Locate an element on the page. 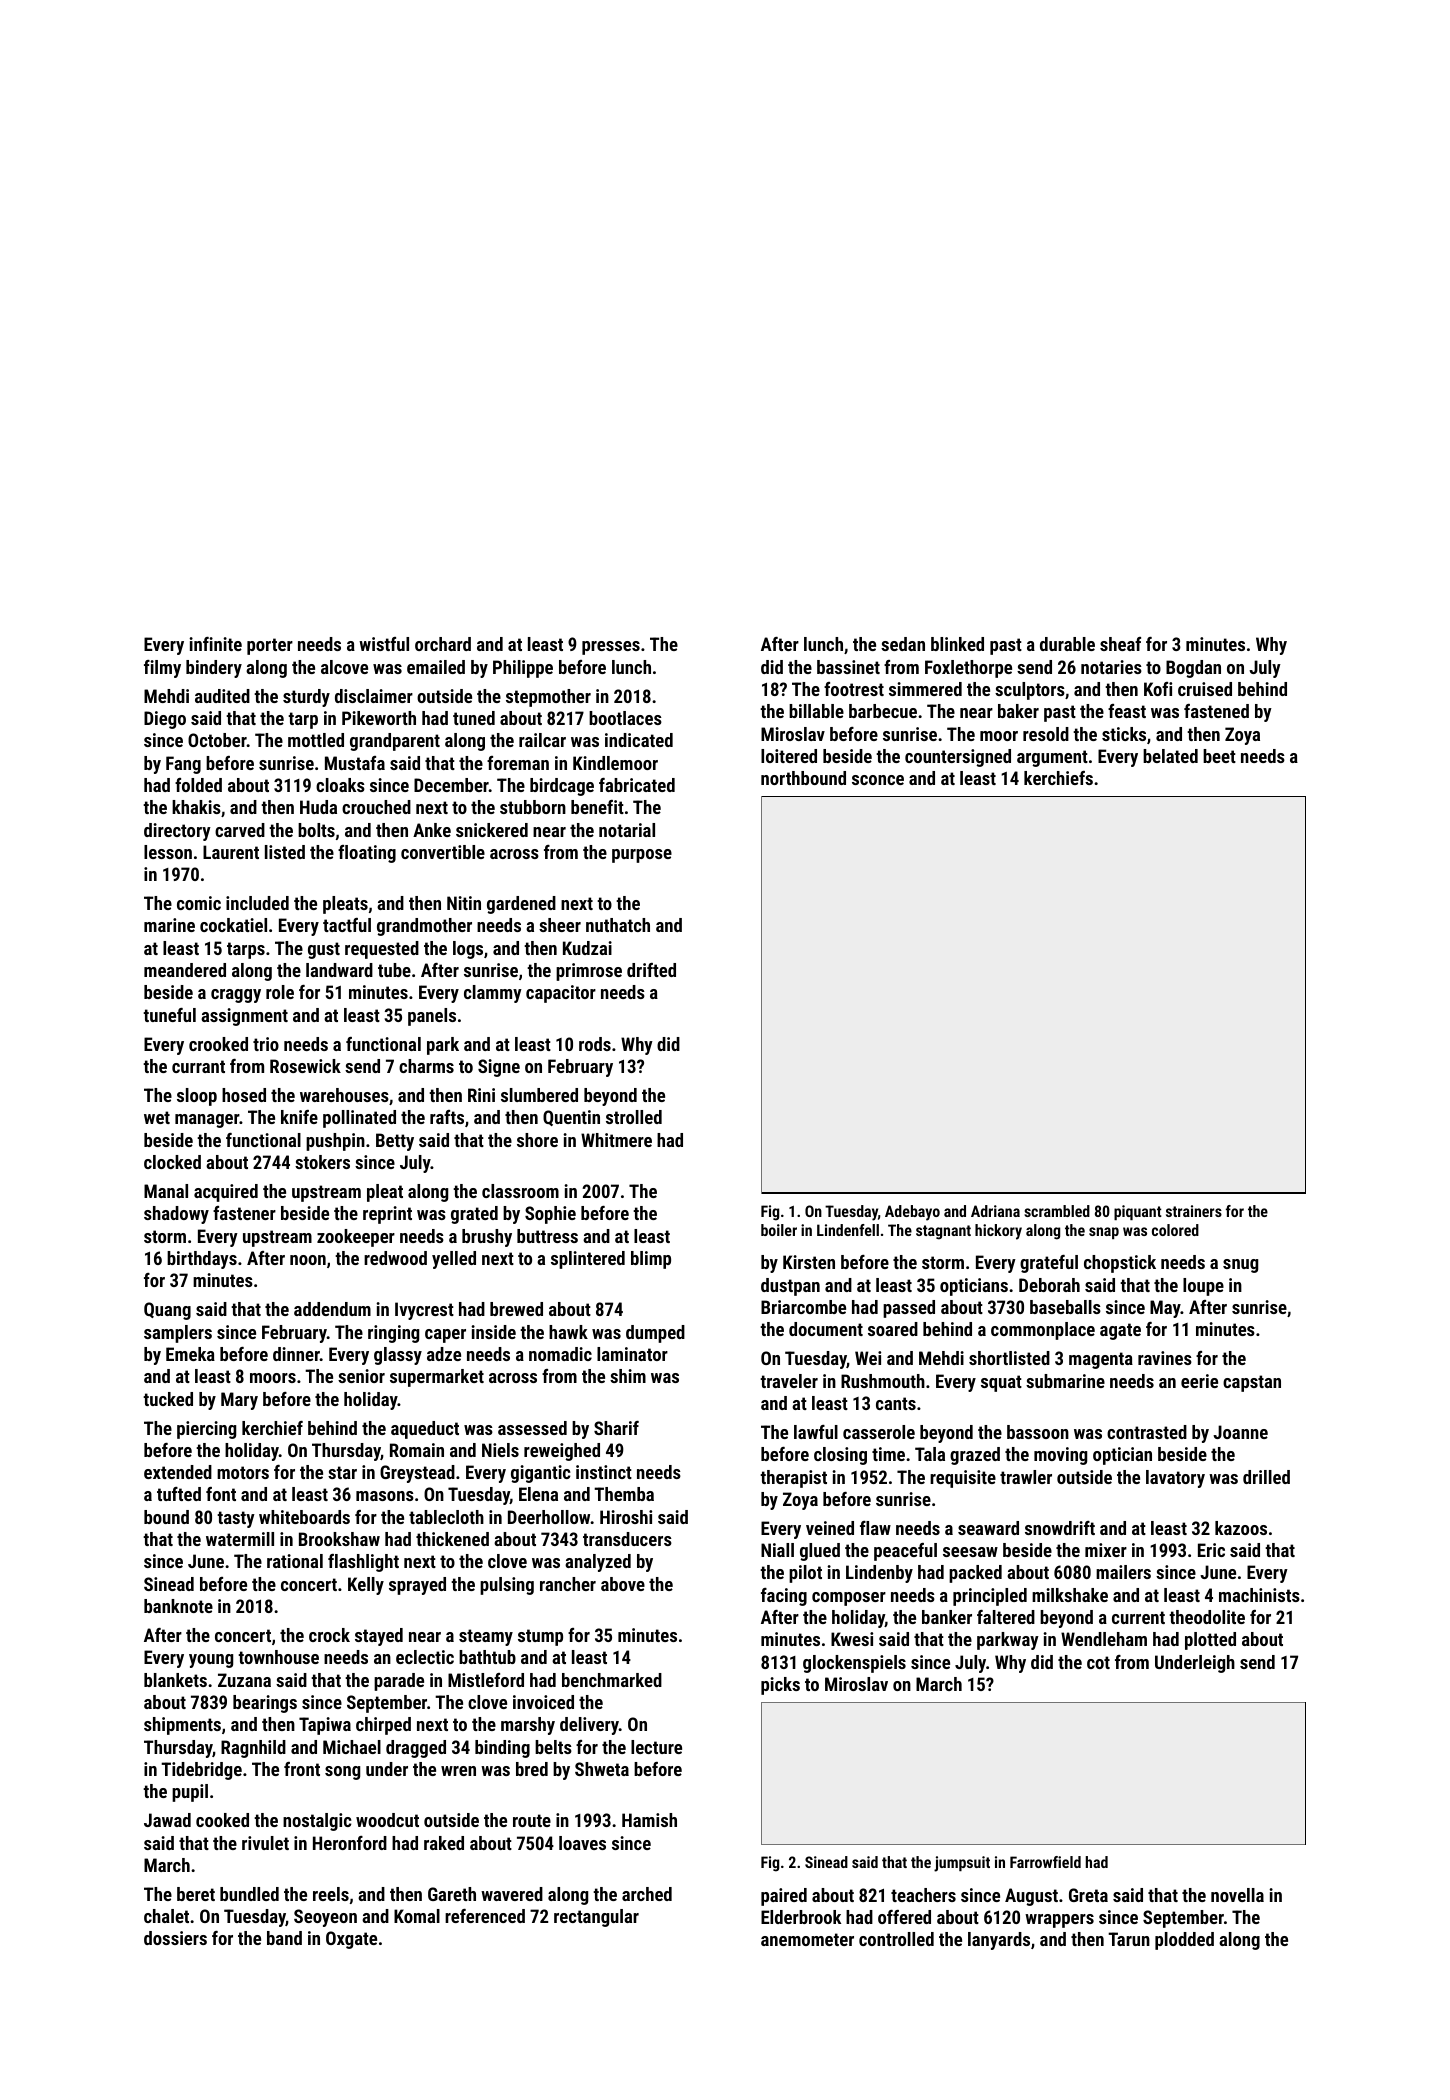  Oxgate is located at coordinates (351, 1940).
